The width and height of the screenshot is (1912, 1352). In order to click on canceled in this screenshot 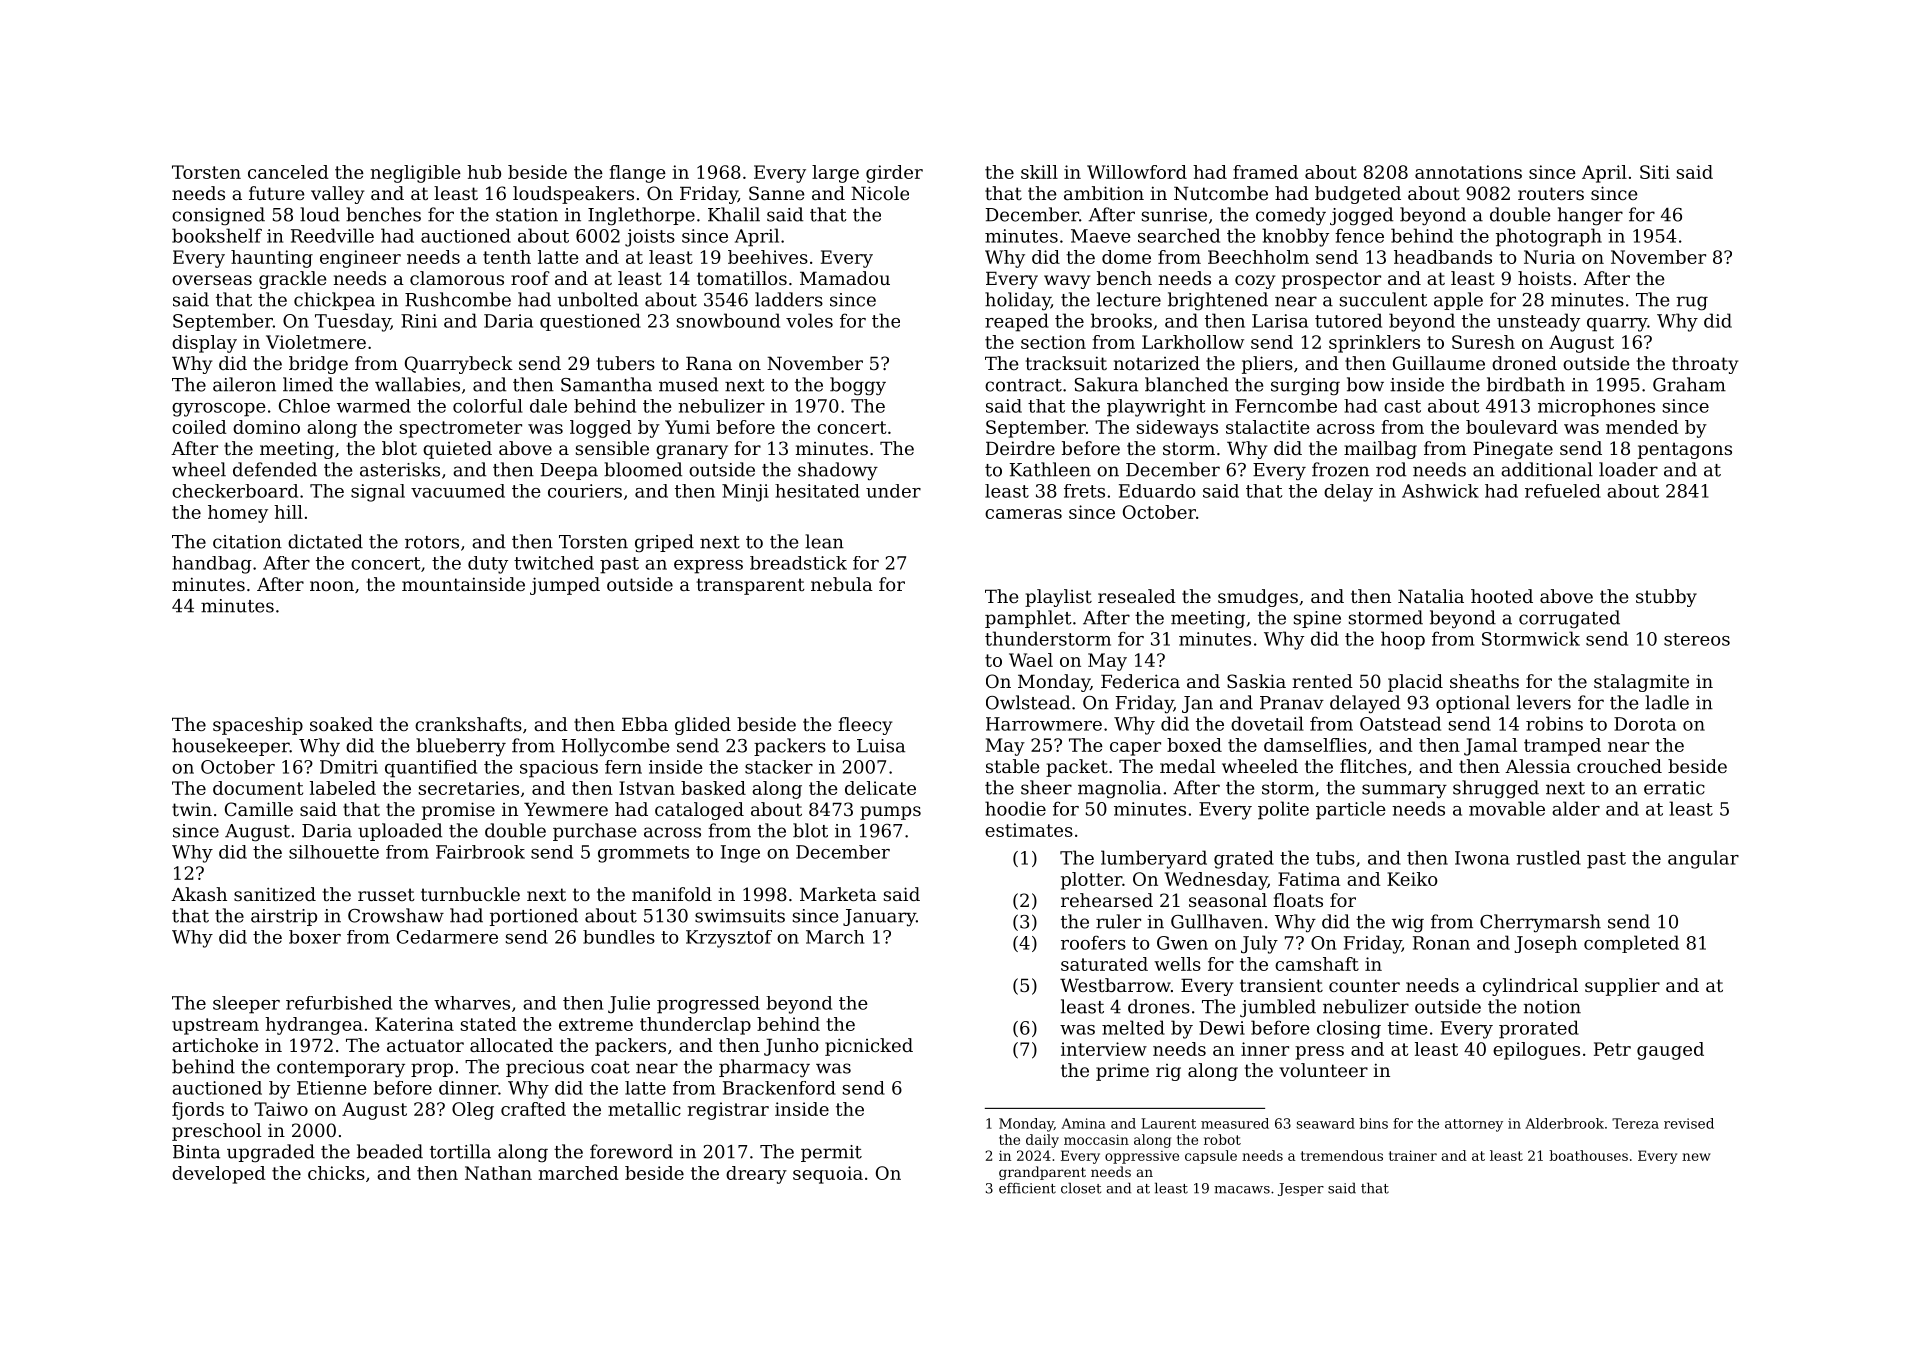, I will do `click(288, 172)`.
